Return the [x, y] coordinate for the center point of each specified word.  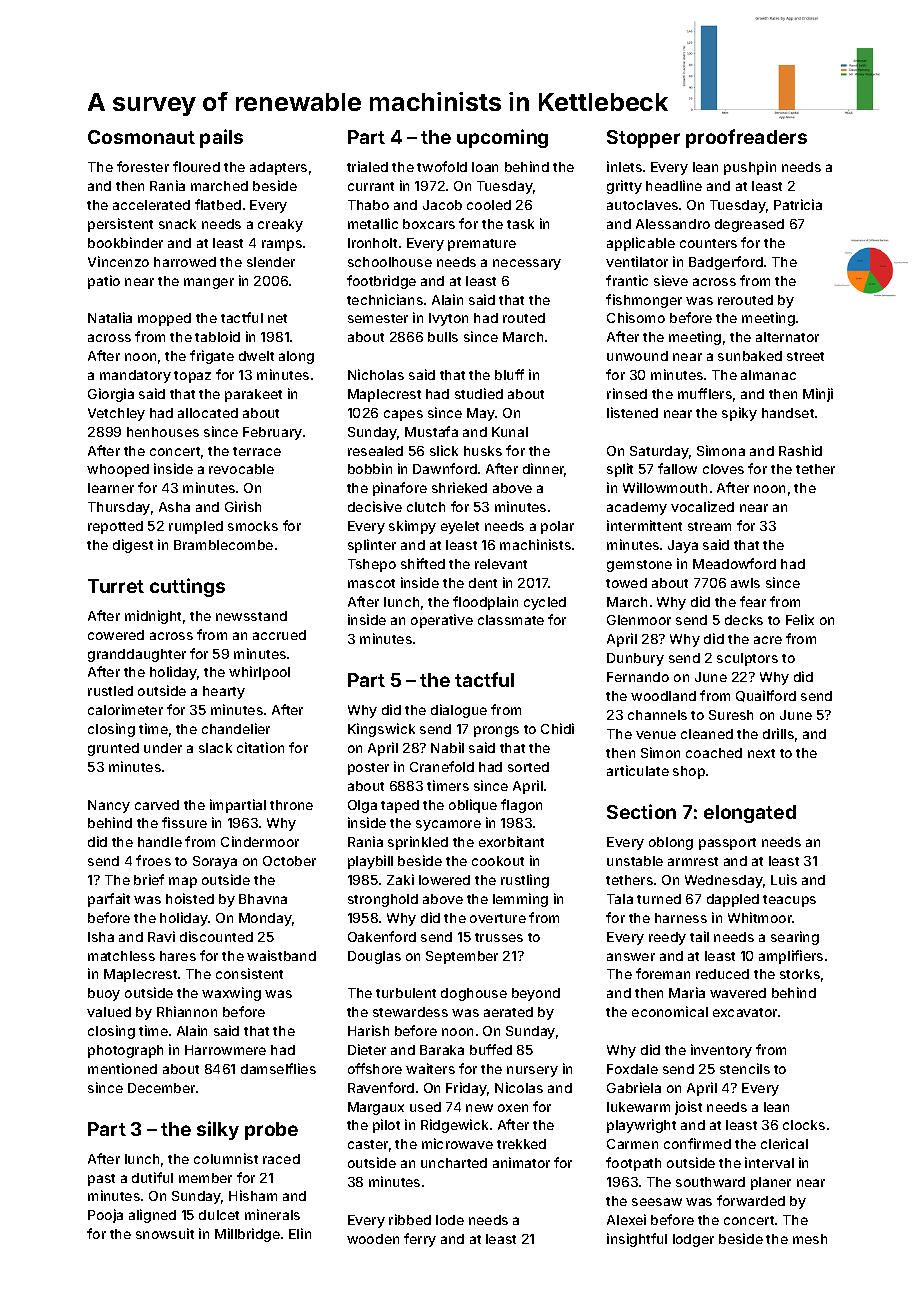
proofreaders [746, 138]
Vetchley [116, 414]
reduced [722, 974]
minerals [272, 1214]
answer [631, 957]
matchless [121, 956]
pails [221, 138]
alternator [787, 337]
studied [479, 393]
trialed [367, 166]
